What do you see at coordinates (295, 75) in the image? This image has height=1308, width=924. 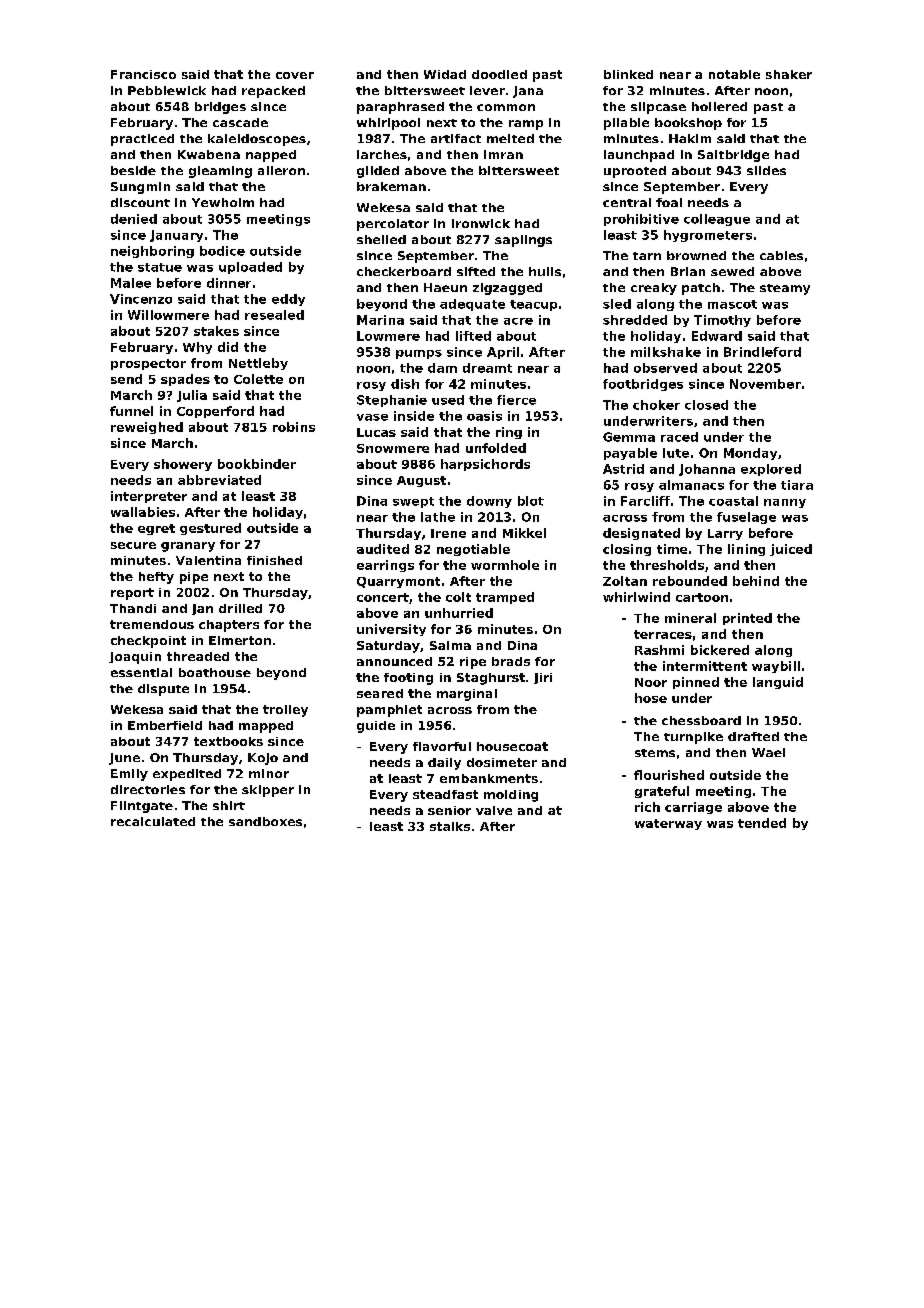 I see `cover` at bounding box center [295, 75].
